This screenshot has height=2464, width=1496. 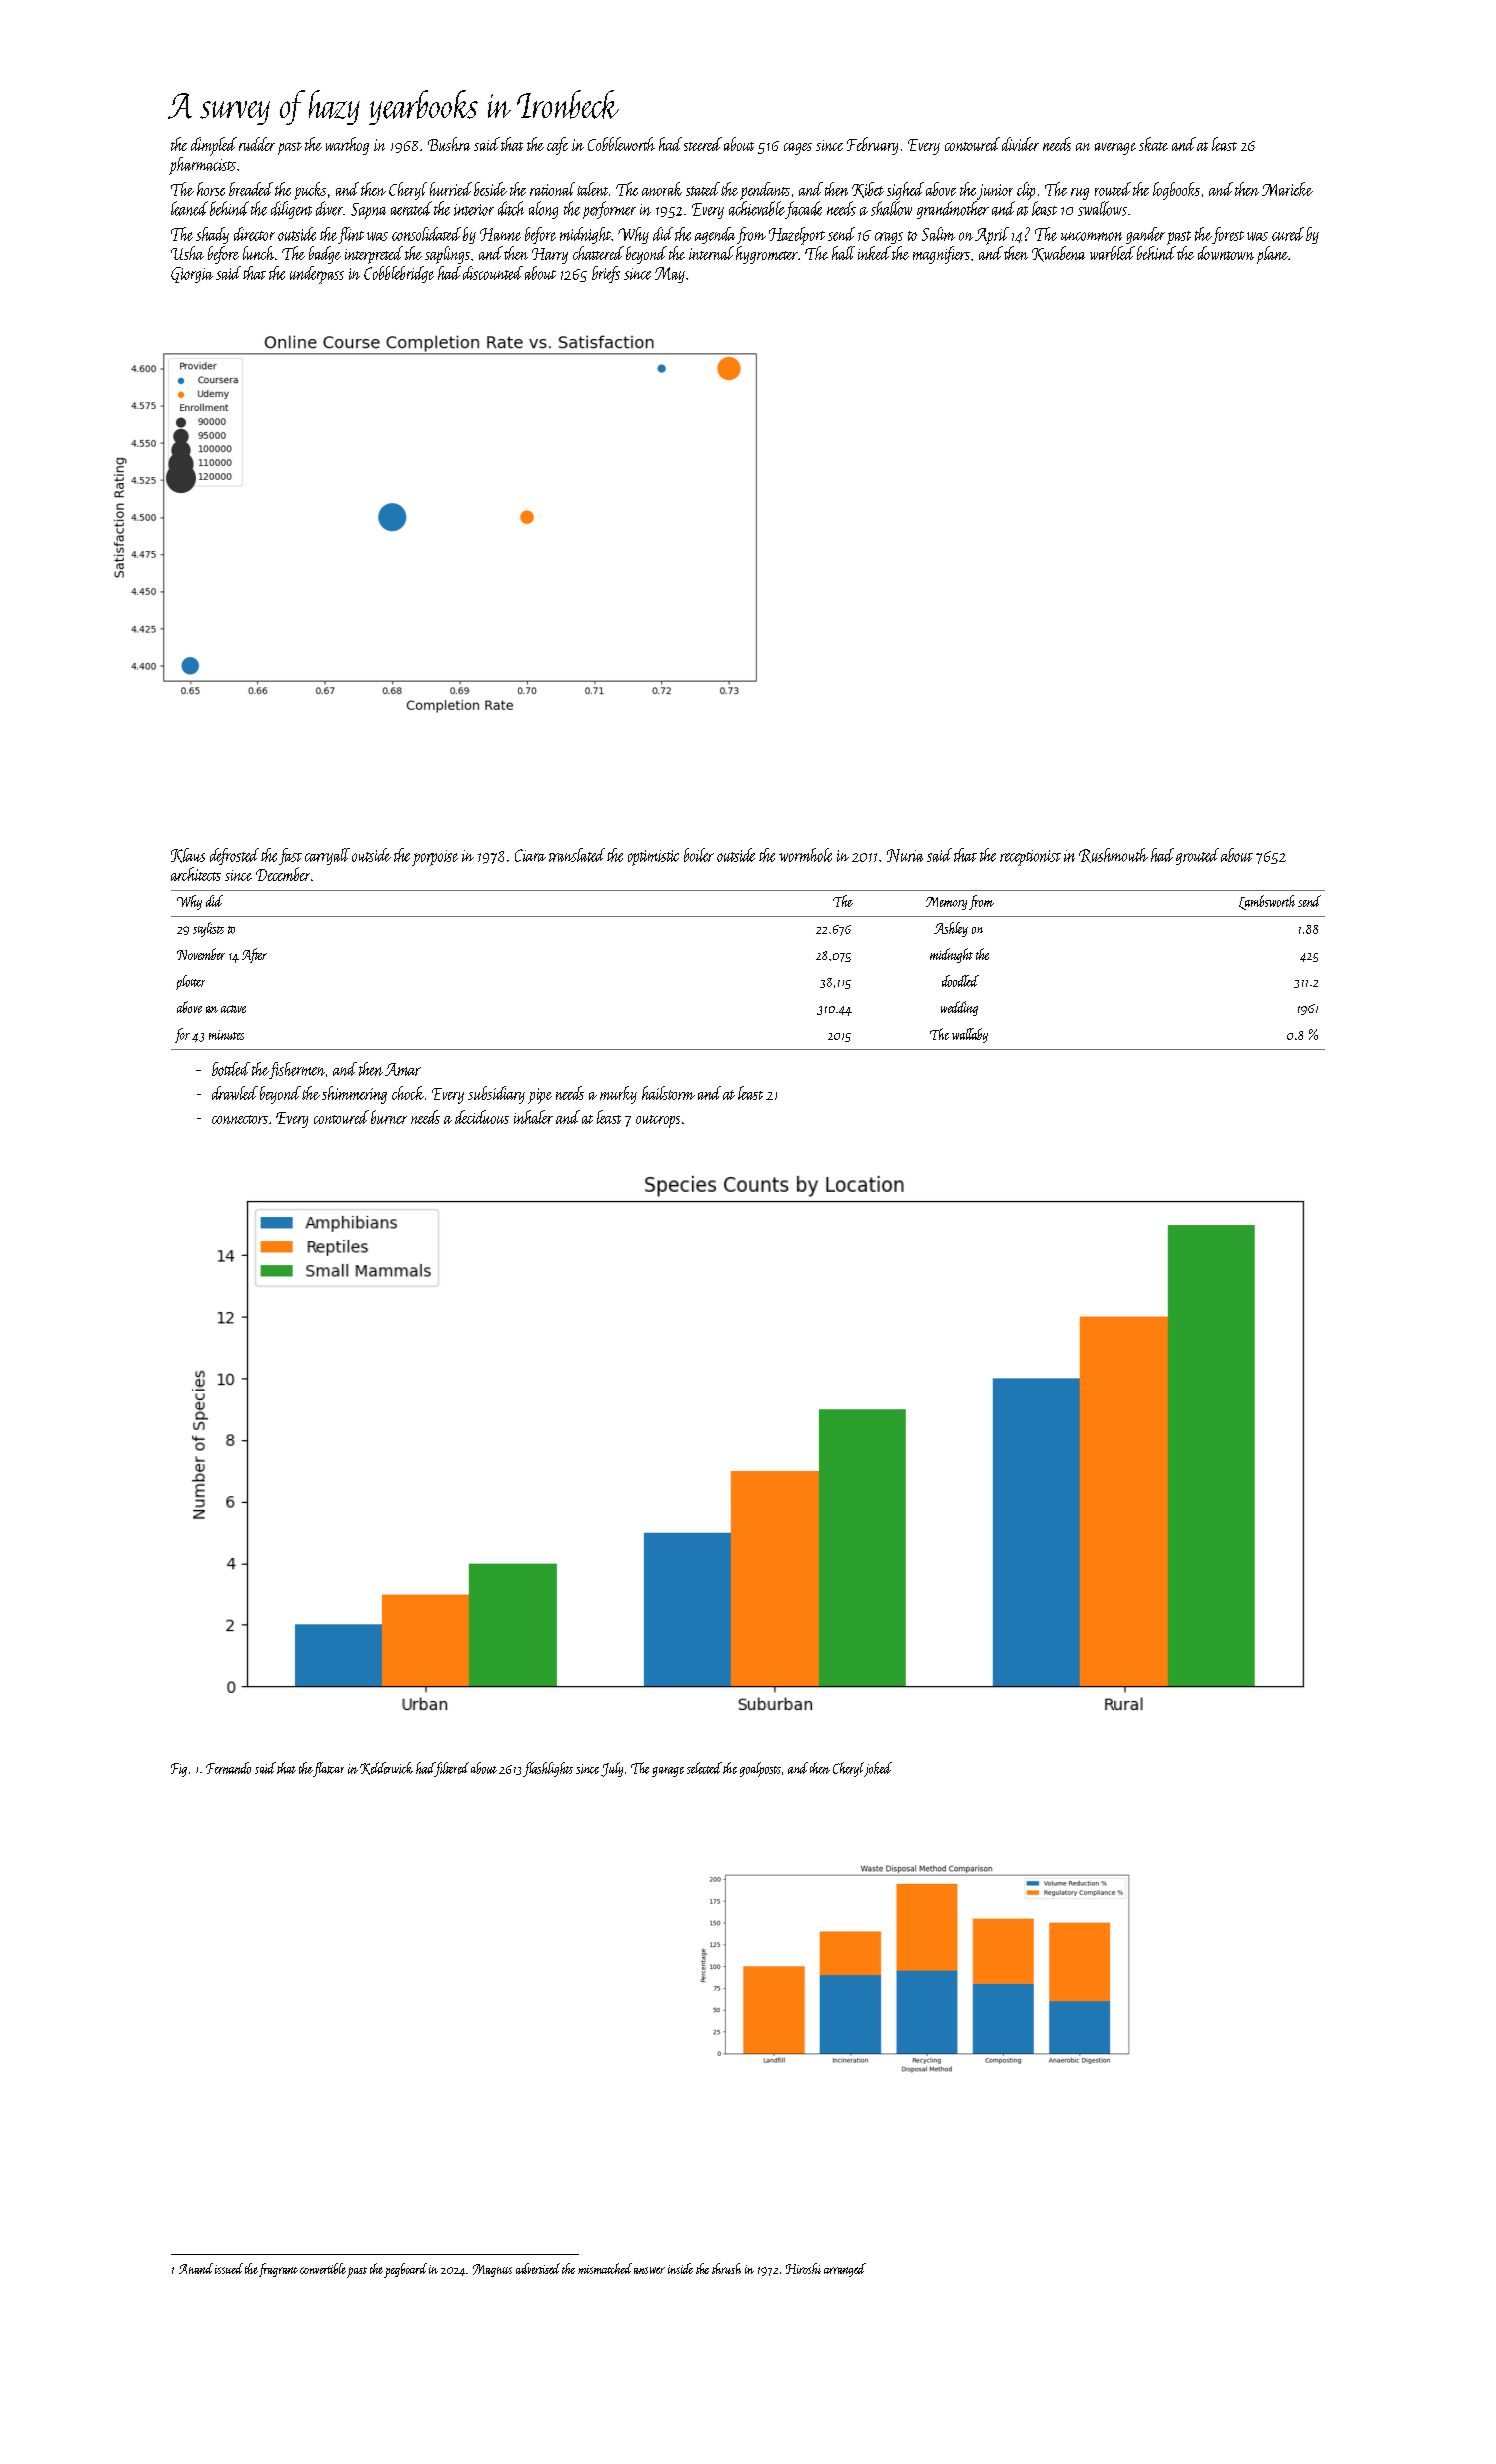 I want to click on Marieke, so click(x=1287, y=189).
